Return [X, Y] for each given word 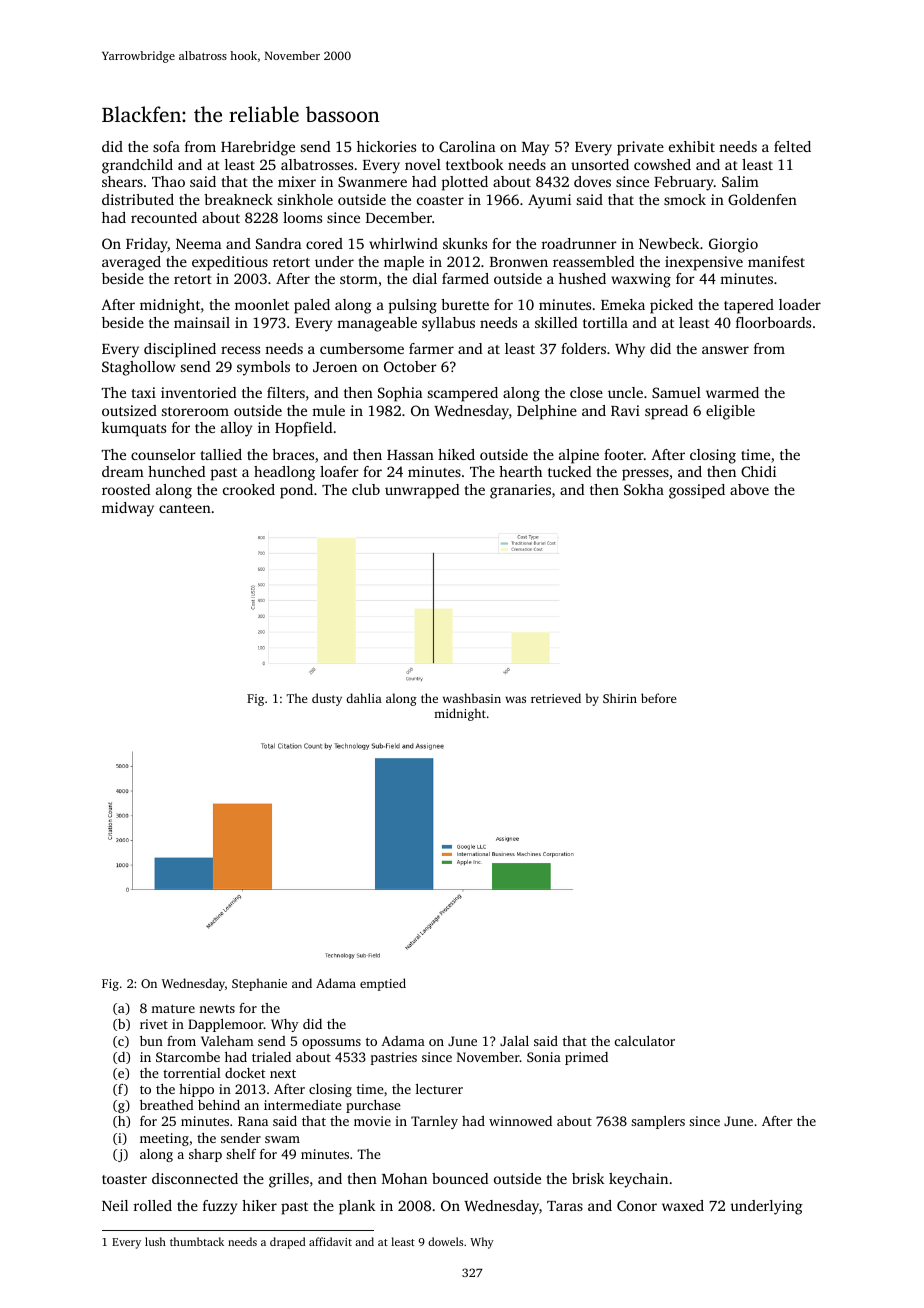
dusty [327, 699]
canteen [185, 508]
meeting [164, 1139]
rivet [154, 1024]
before [658, 698]
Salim [740, 181]
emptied [383, 984]
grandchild [137, 166]
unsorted [600, 164]
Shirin [620, 698]
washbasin [472, 698]
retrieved [556, 698]
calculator [645, 1041]
